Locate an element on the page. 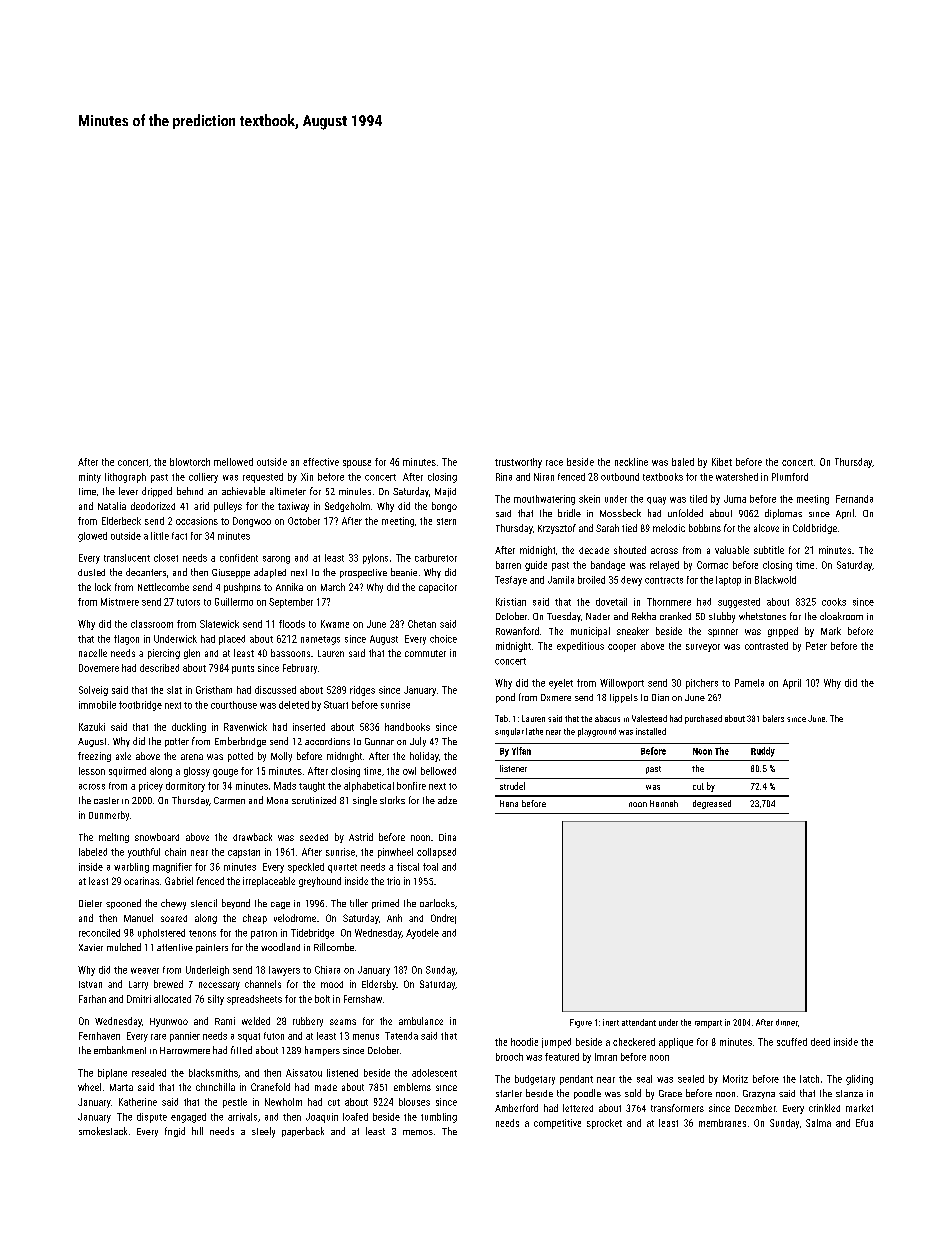  Ayodele is located at coordinates (422, 934).
